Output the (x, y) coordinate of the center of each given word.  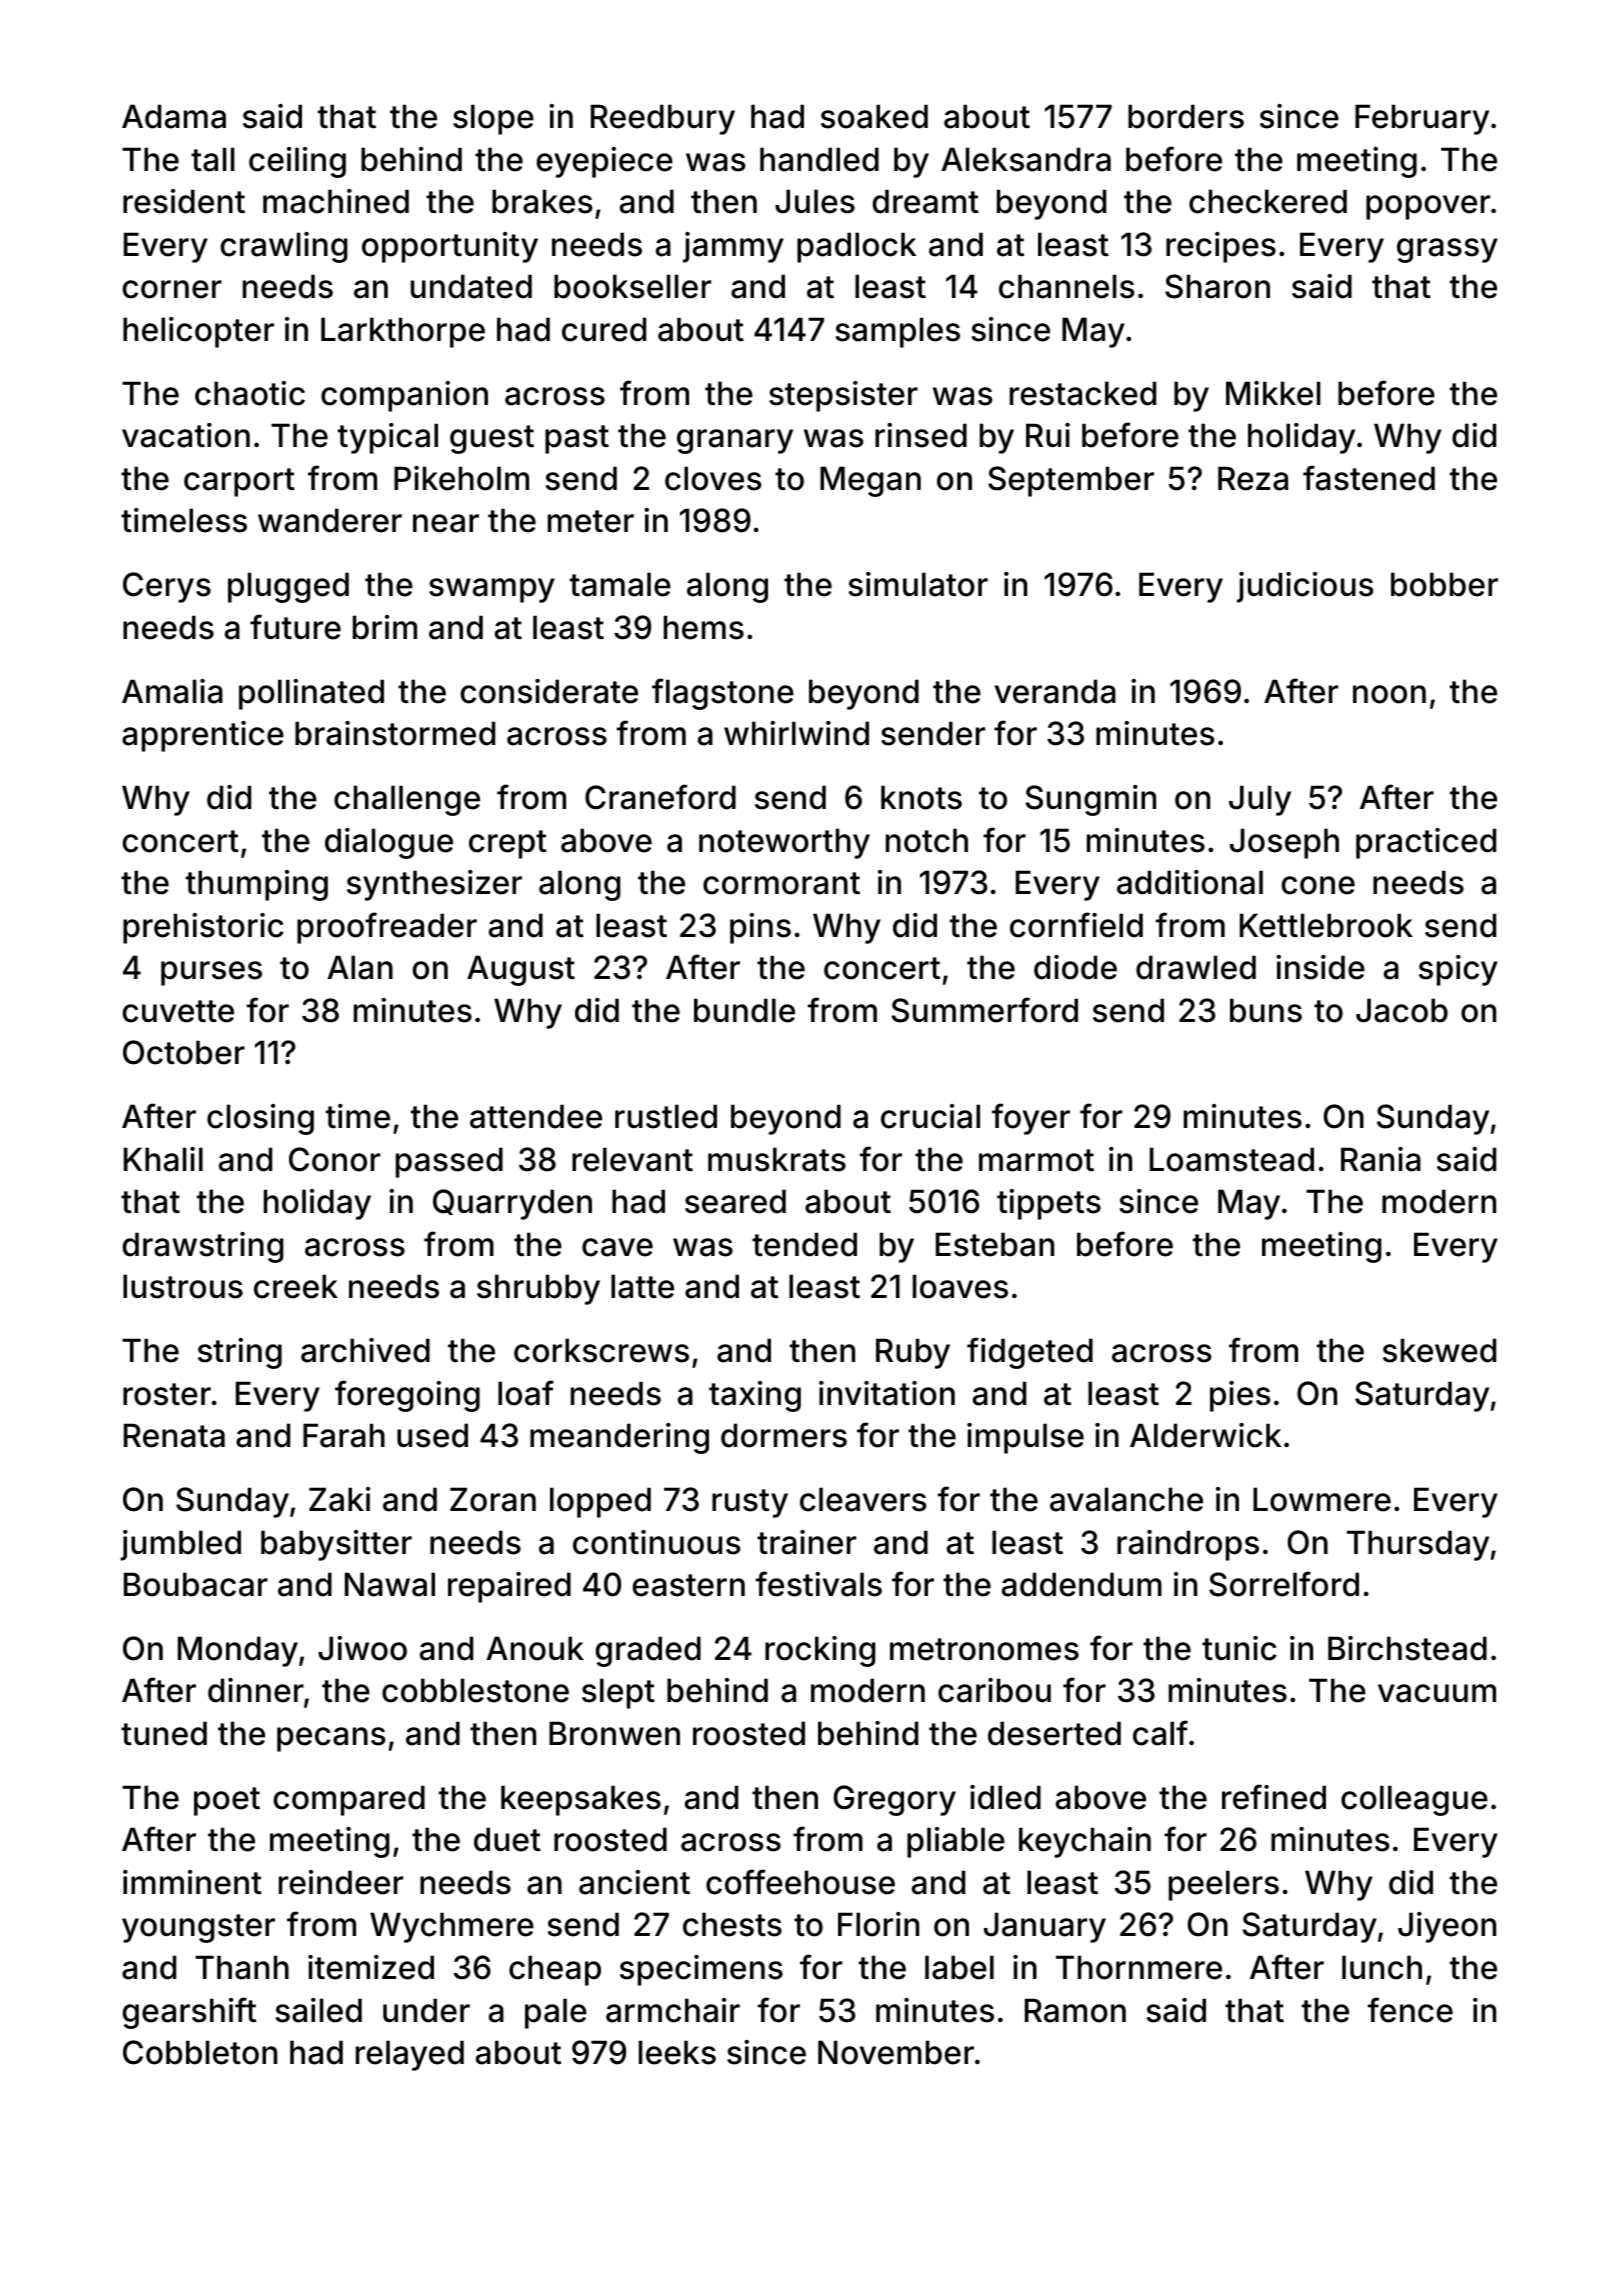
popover (1428, 207)
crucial (930, 1116)
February (1422, 119)
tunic (1239, 1648)
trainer (806, 1542)
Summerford (985, 1010)
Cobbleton (200, 2052)
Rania (1381, 1159)
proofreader (387, 928)
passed (449, 1162)
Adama (174, 116)
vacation (186, 435)
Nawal (390, 1584)
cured (604, 329)
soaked (874, 116)
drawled (1196, 967)
